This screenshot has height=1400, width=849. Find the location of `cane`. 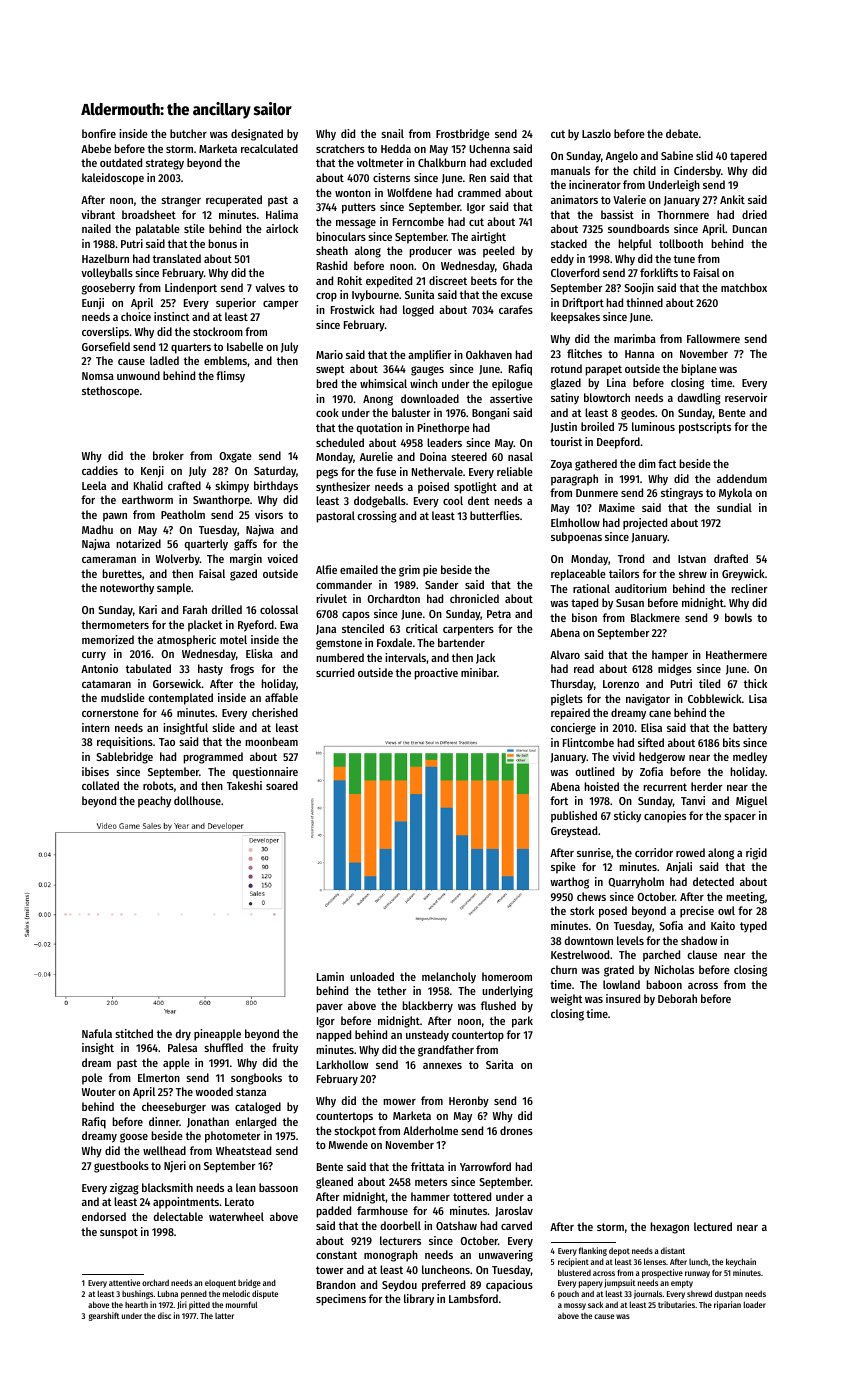

cane is located at coordinates (660, 714).
